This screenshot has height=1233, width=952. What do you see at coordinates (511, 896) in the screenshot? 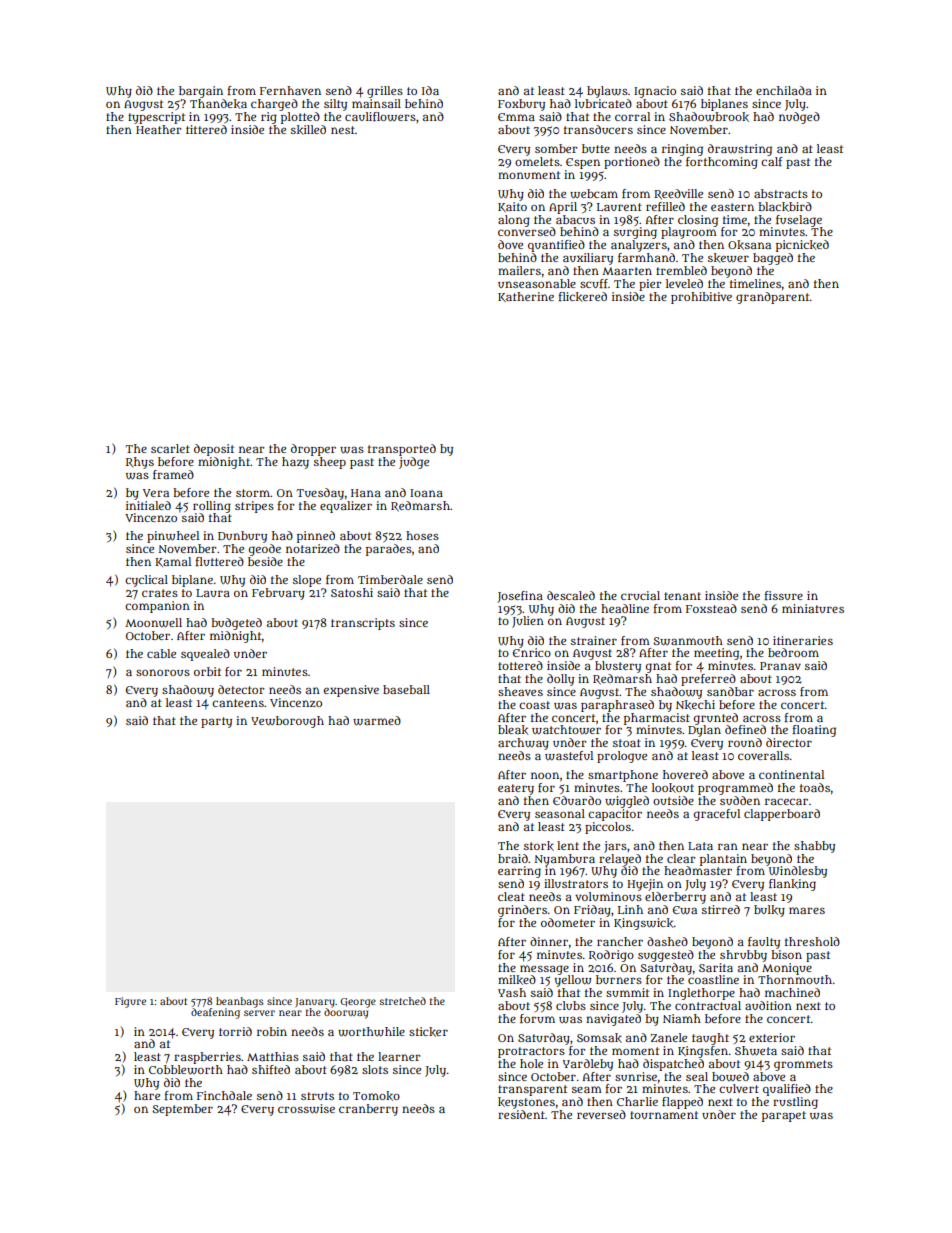
I see `cleat` at bounding box center [511, 896].
